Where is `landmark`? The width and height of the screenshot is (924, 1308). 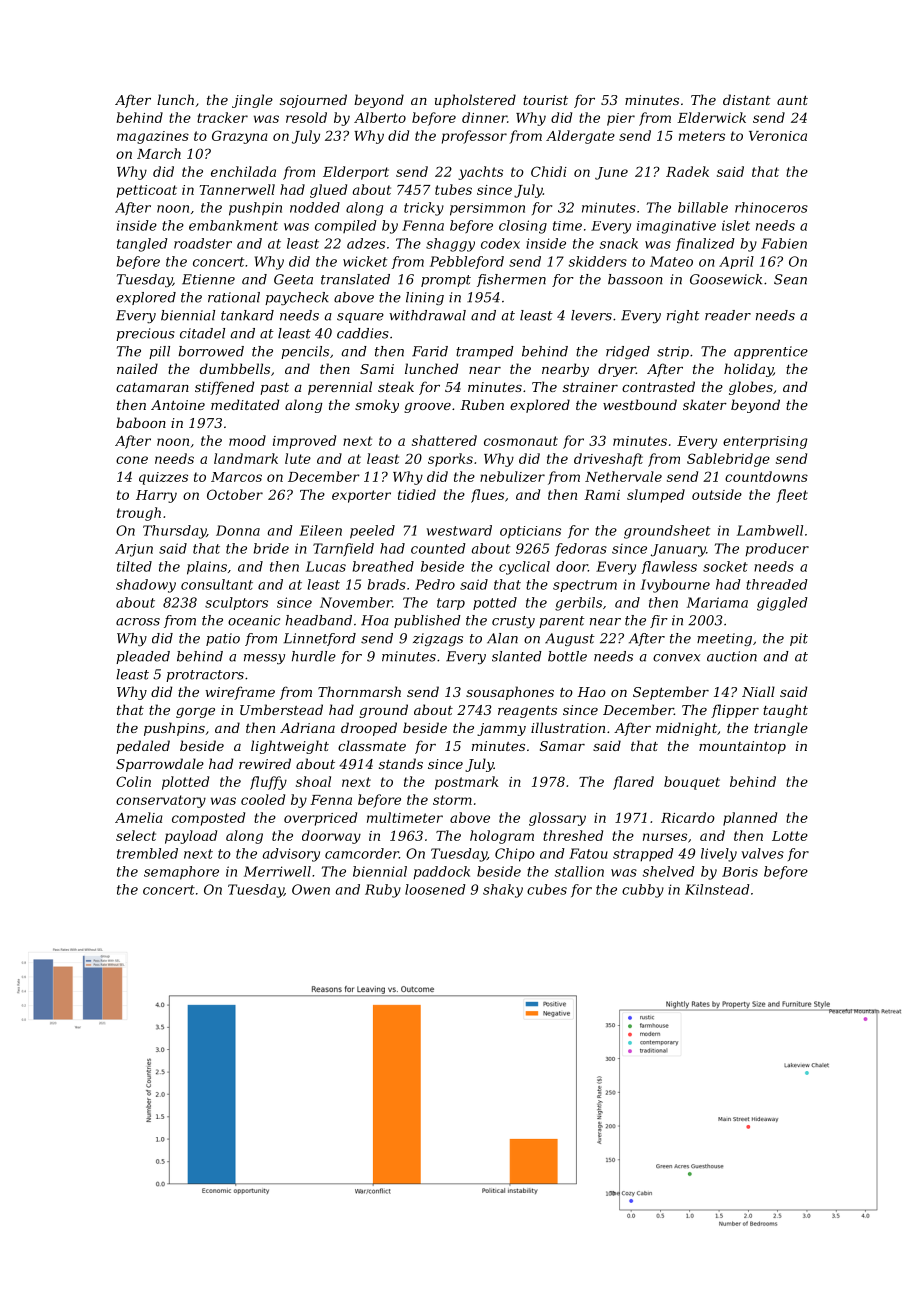 landmark is located at coordinates (246, 458).
